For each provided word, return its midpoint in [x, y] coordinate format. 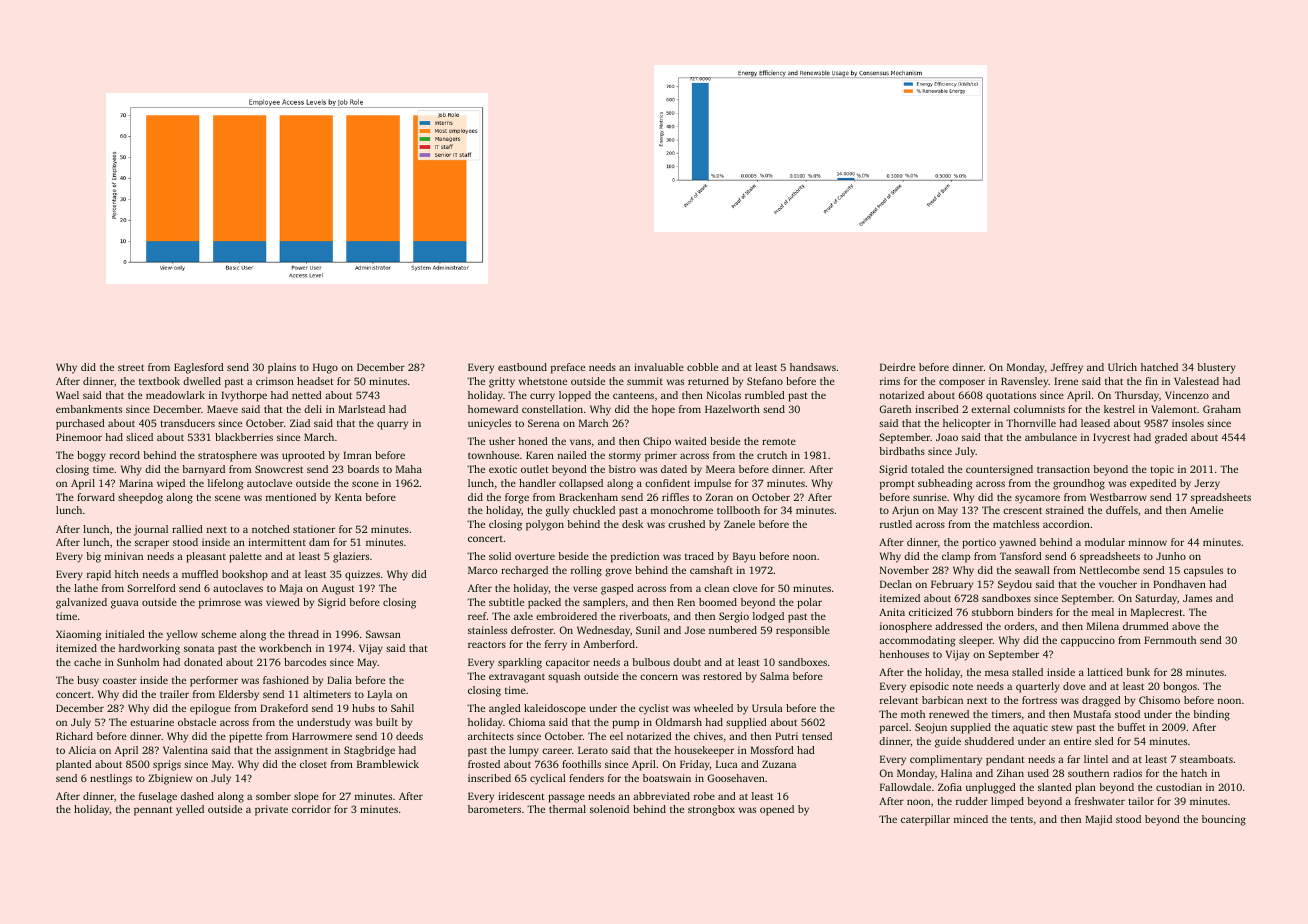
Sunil [648, 630]
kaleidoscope [555, 709]
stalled [1027, 672]
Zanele [739, 524]
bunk [1138, 672]
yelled [190, 810]
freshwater [1100, 801]
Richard [74, 736]
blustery [1216, 368]
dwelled [202, 381]
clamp [956, 557]
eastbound [522, 367]
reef [477, 616]
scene [227, 498]
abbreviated [661, 796]
